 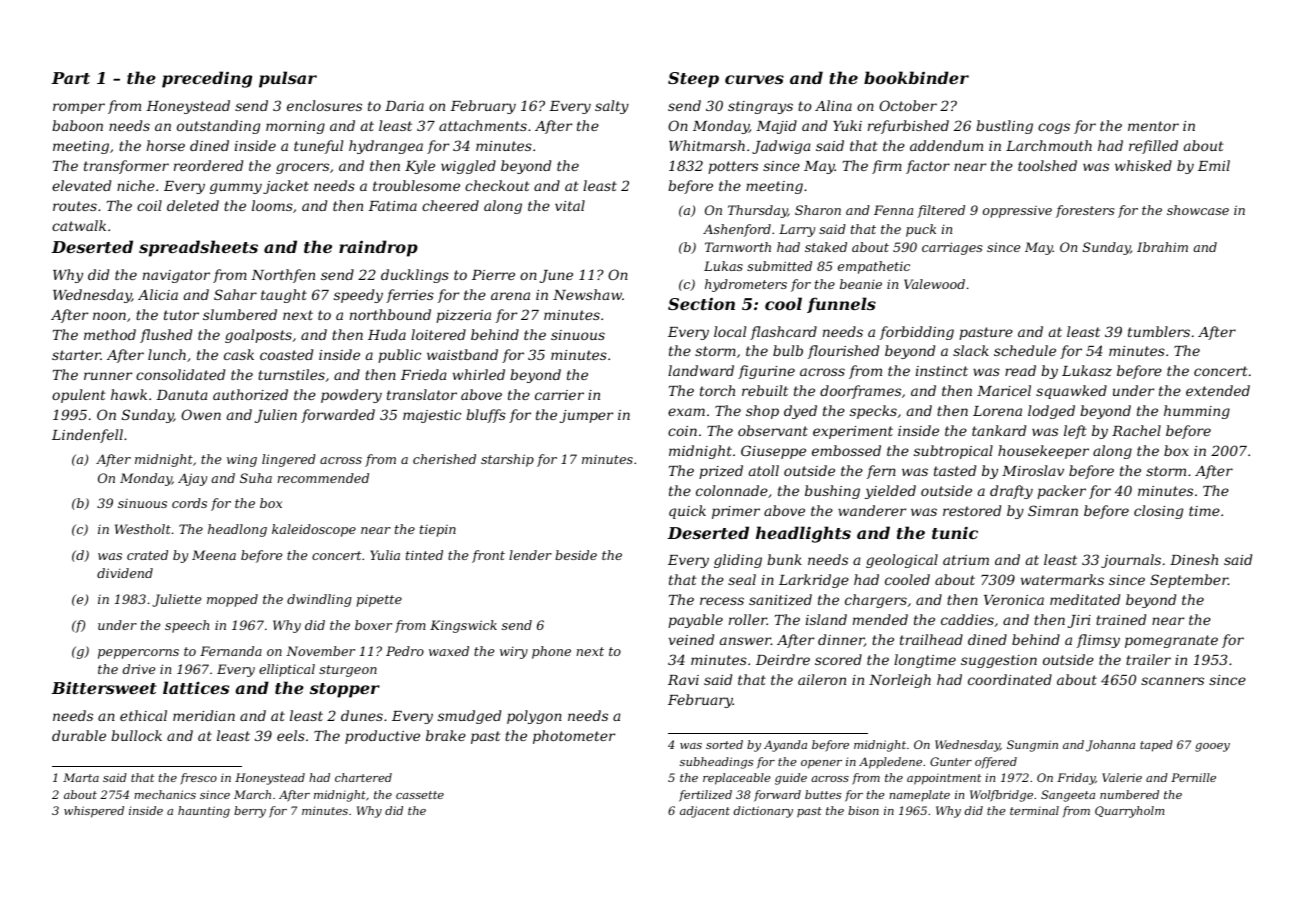 I want to click on crated, so click(x=147, y=555).
